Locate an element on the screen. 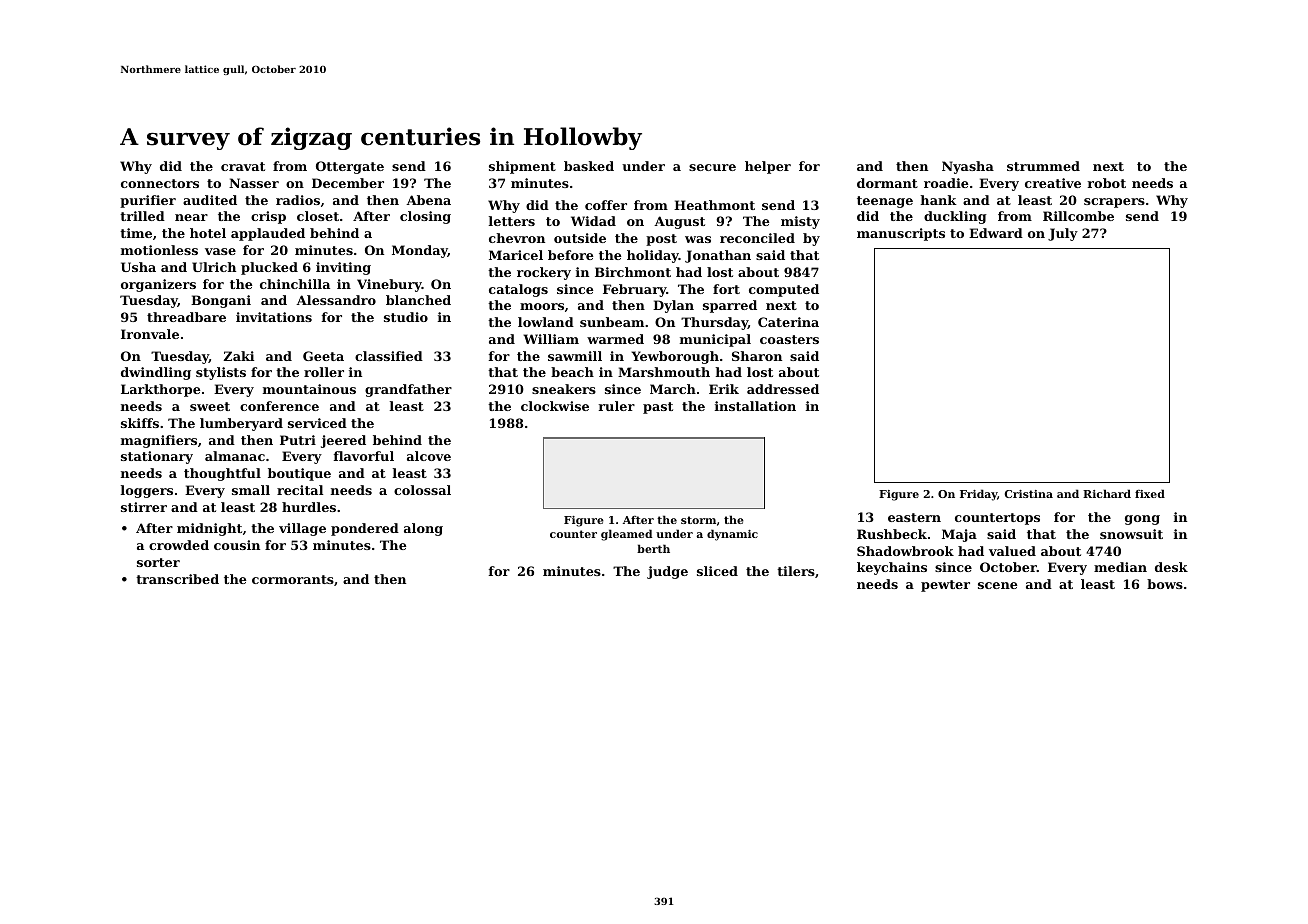 This screenshot has height=924, width=1308. installation is located at coordinates (755, 406).
